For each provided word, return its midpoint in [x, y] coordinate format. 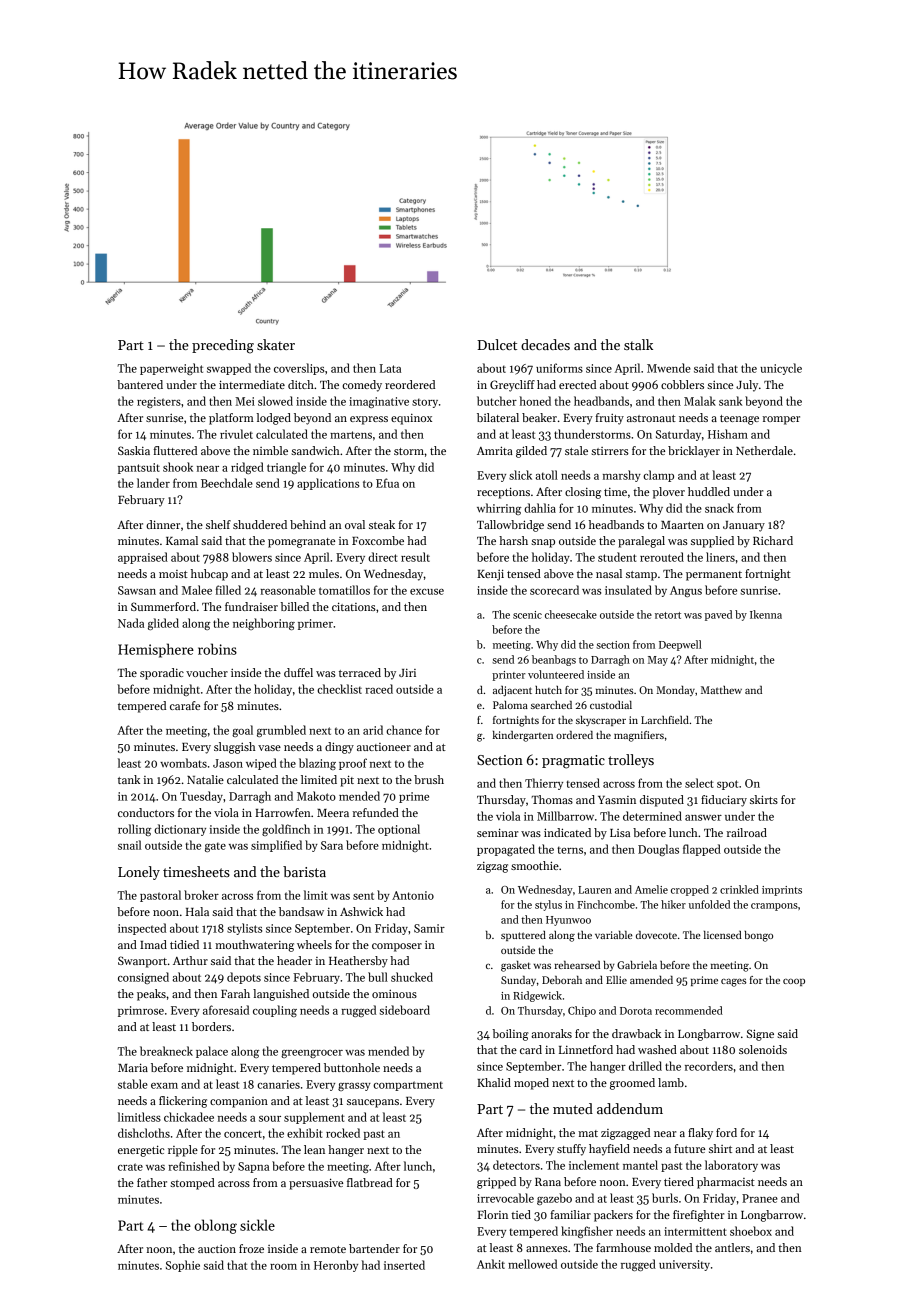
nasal [609, 573]
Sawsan [137, 590]
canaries [278, 1084]
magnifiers [639, 736]
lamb [671, 1082]
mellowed [532, 1264]
